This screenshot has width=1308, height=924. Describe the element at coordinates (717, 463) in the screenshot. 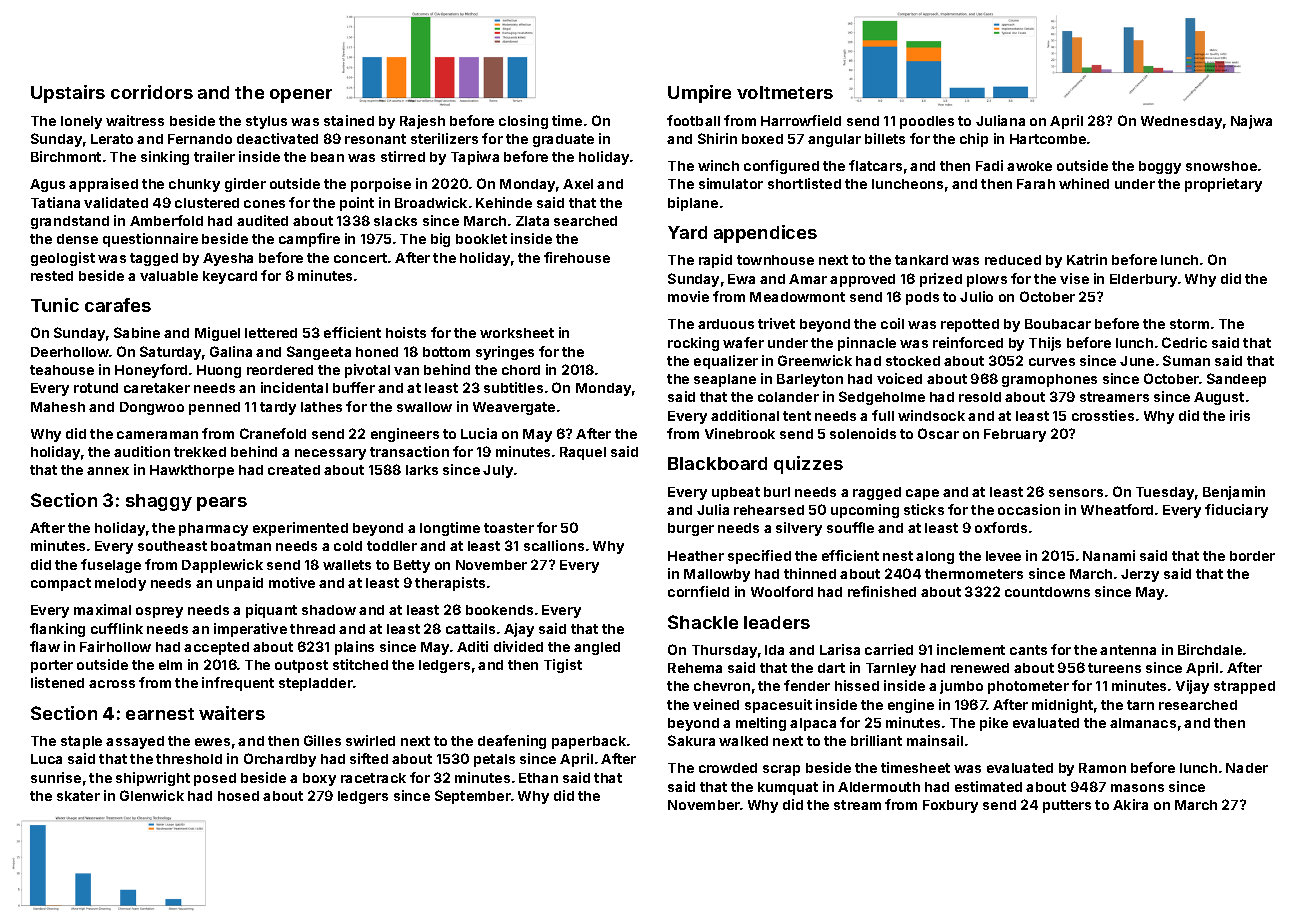

I see `Blackboard` at that location.
